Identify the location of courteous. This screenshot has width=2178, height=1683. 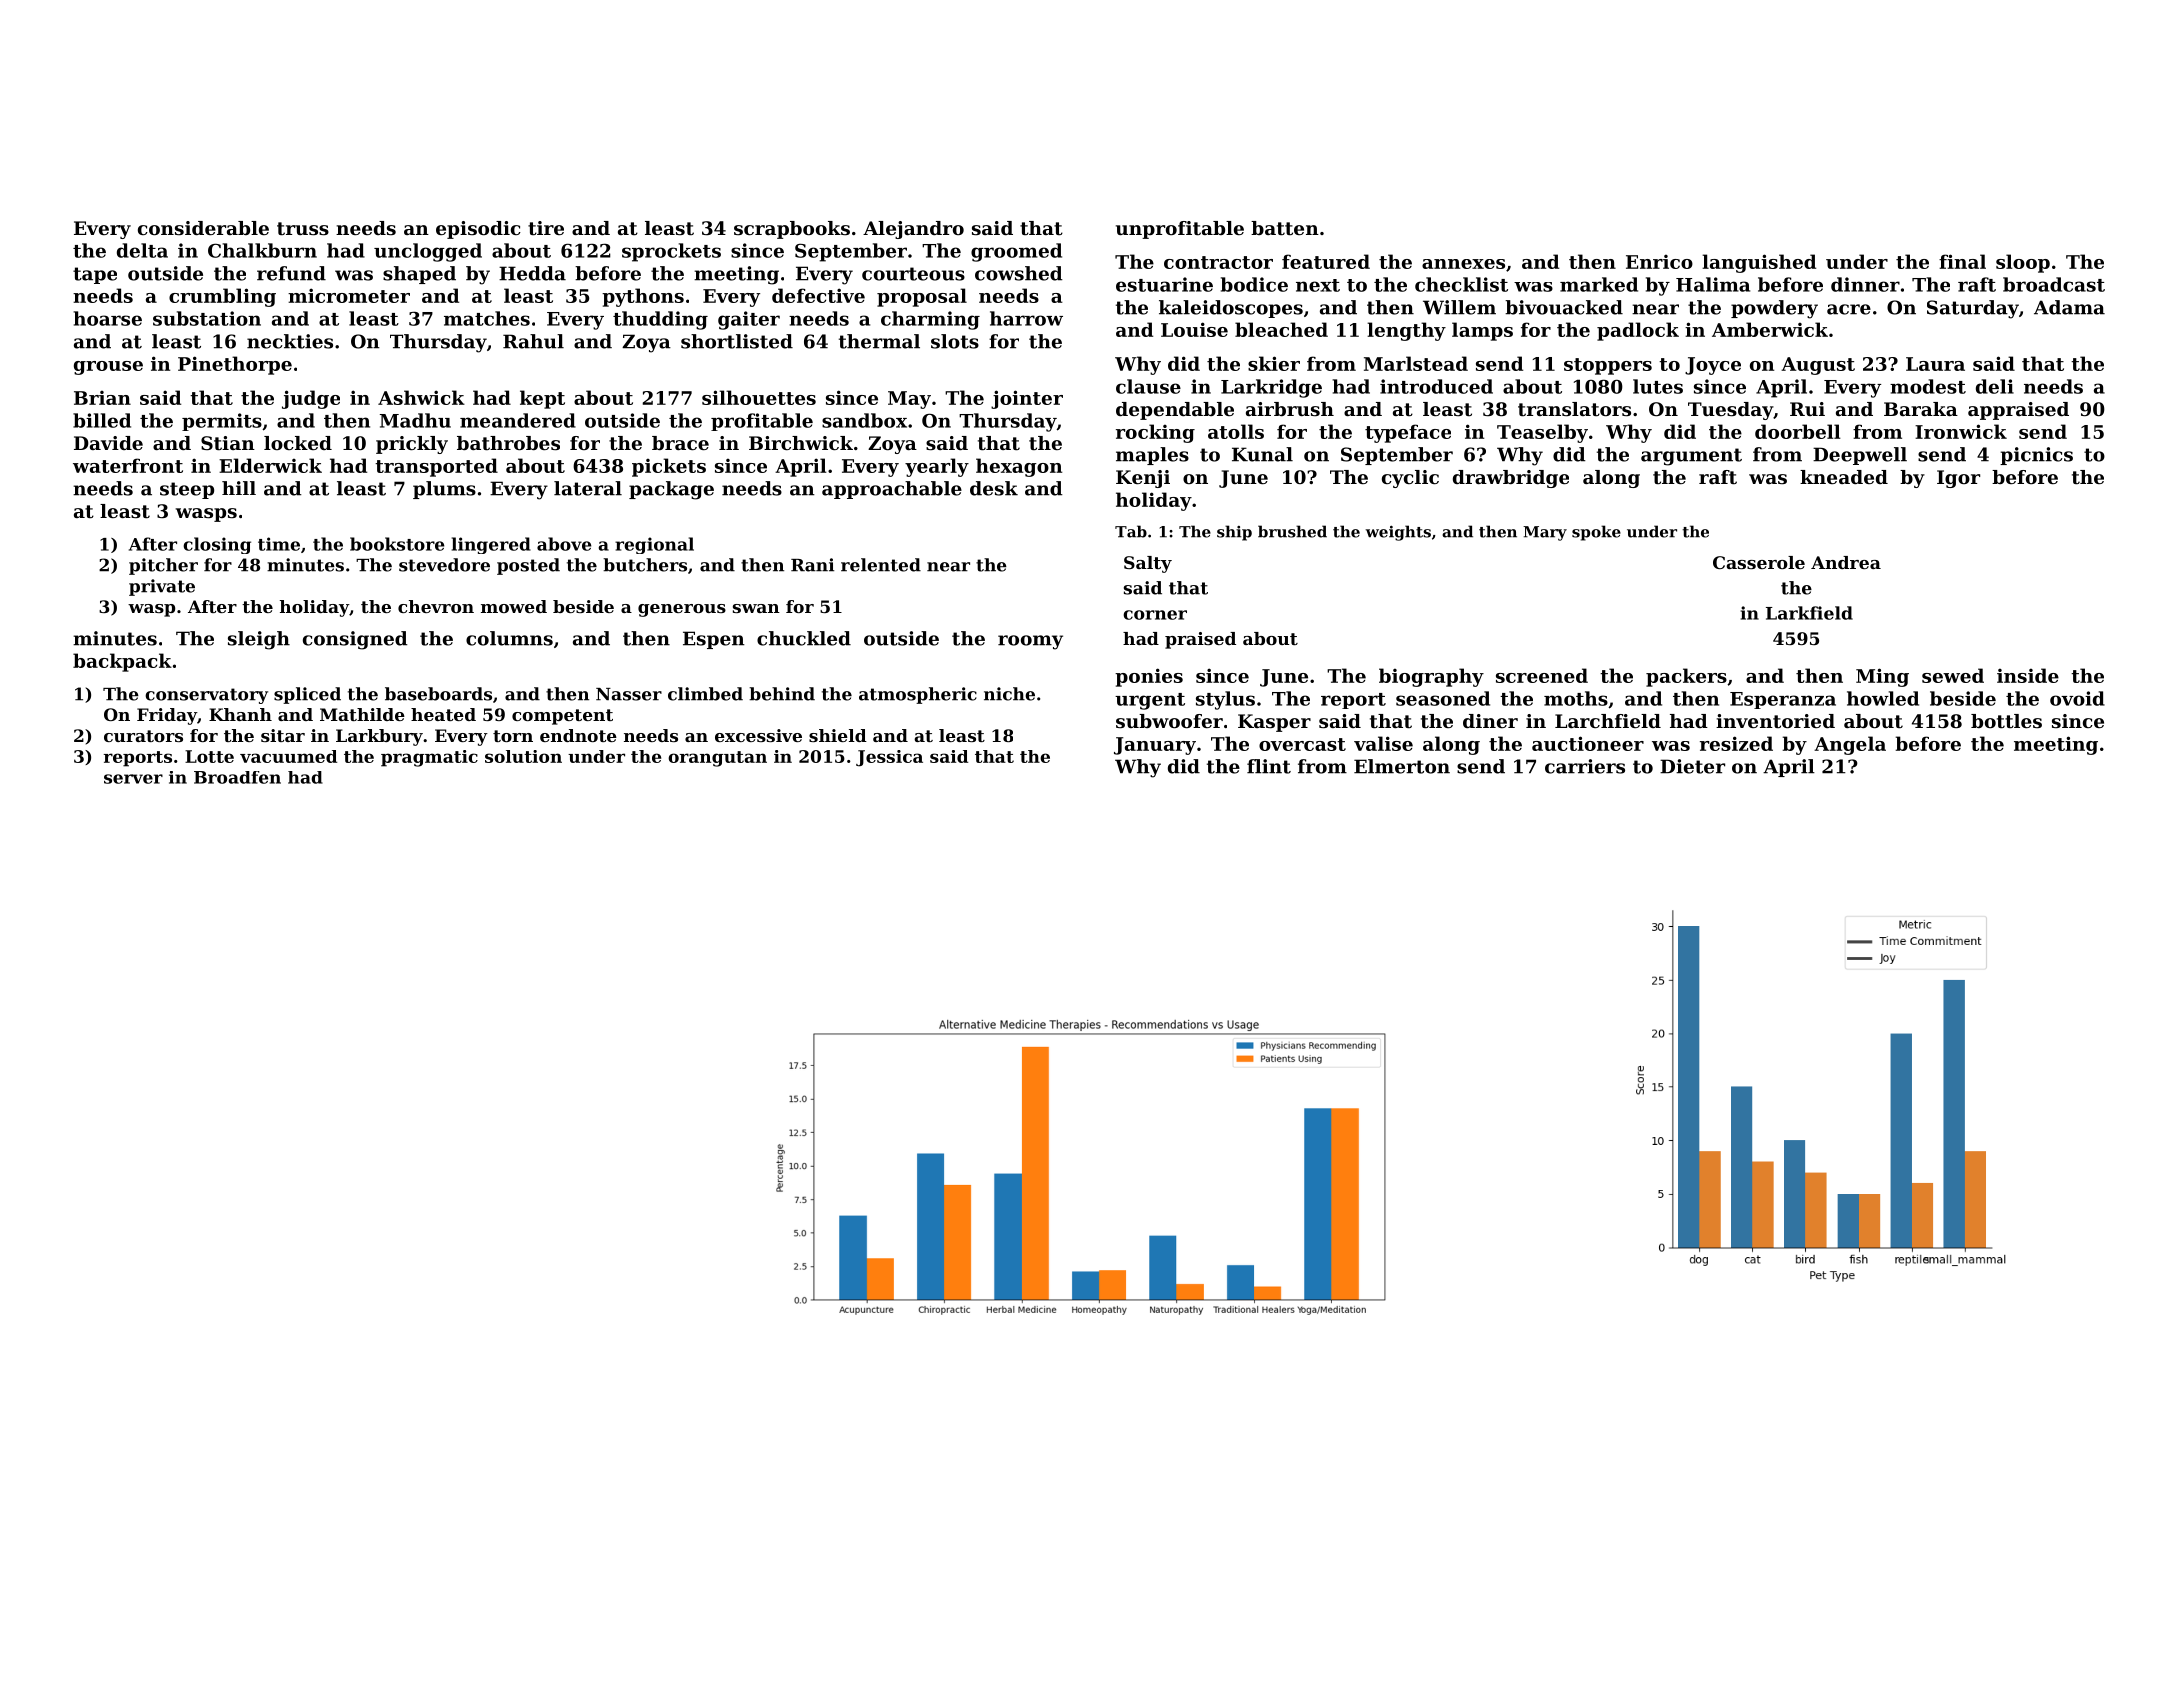
(913, 274).
